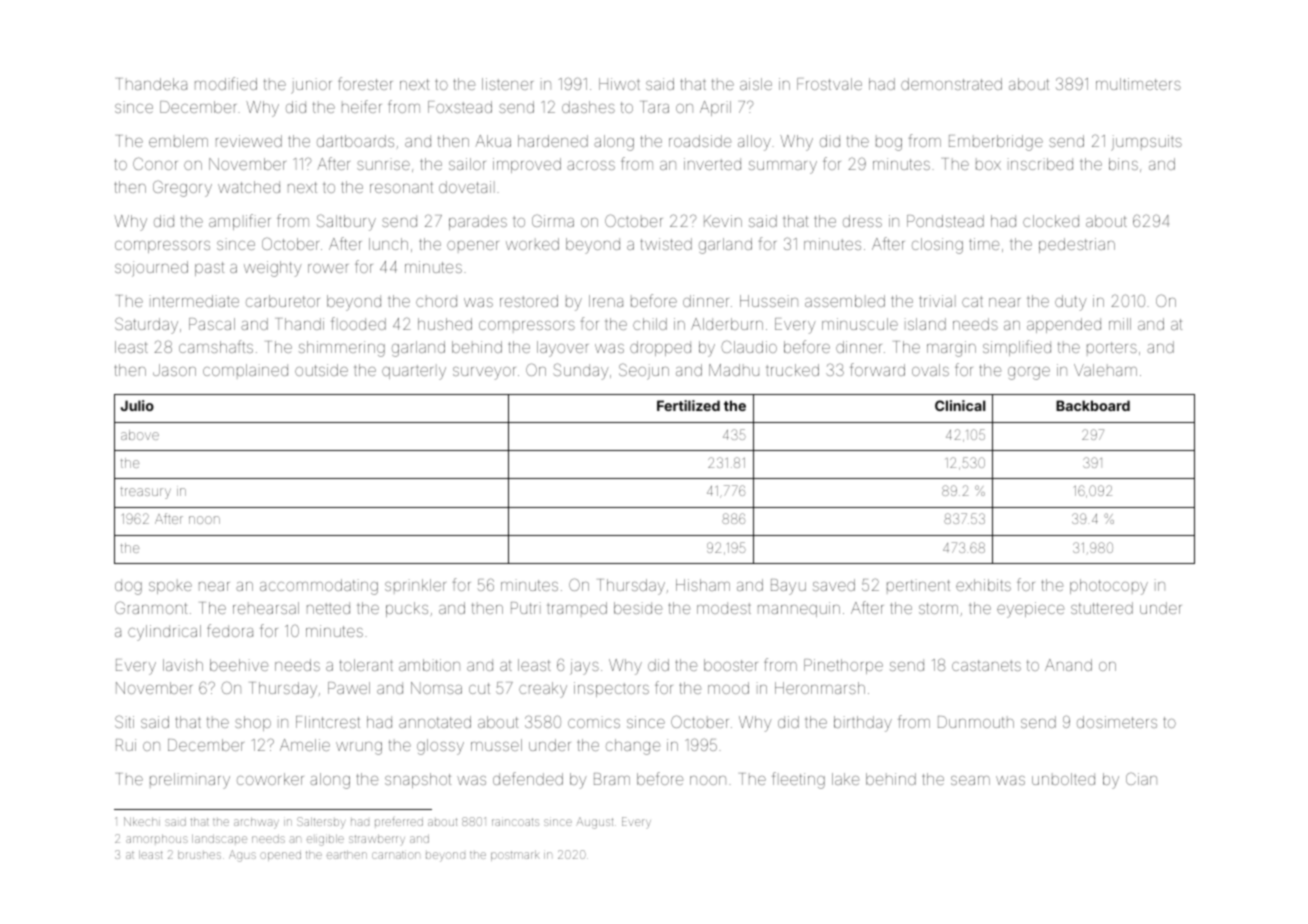  What do you see at coordinates (1105, 370) in the screenshot?
I see `Valeham` at bounding box center [1105, 370].
